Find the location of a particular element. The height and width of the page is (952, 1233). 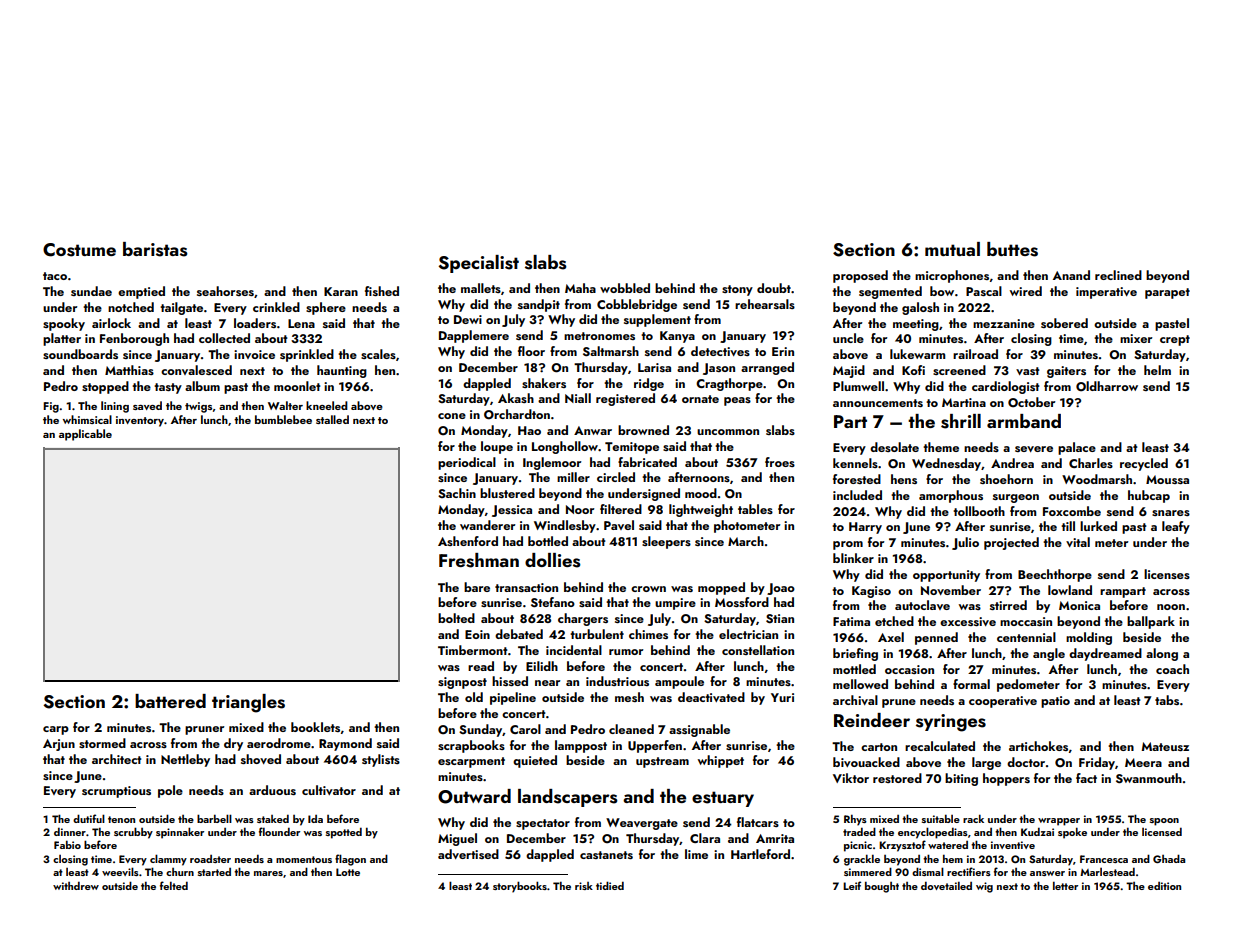

Plumwell is located at coordinates (858, 386).
